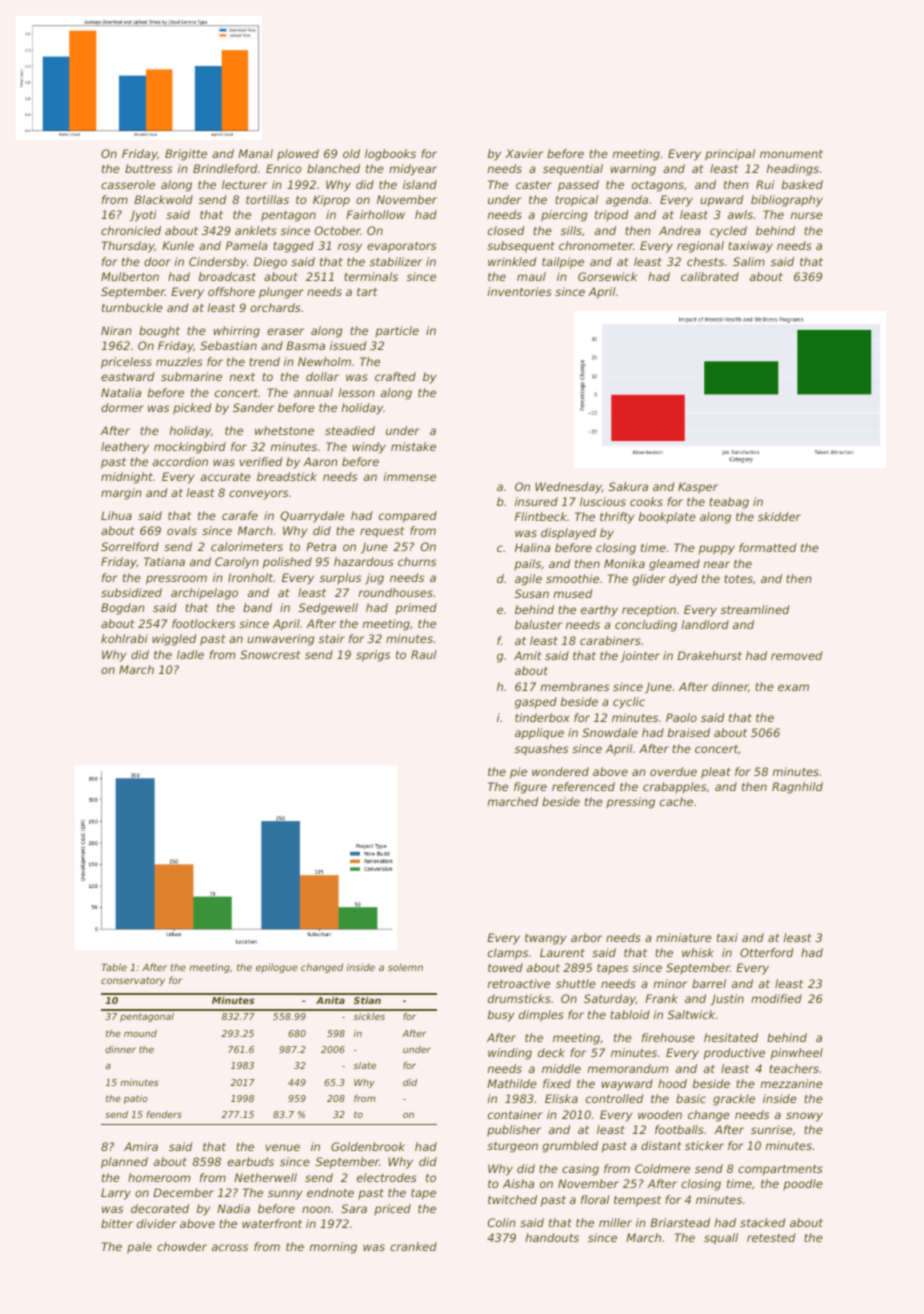 The height and width of the page is (1314, 924). Describe the element at coordinates (395, 376) in the page. I see `crafted` at that location.
